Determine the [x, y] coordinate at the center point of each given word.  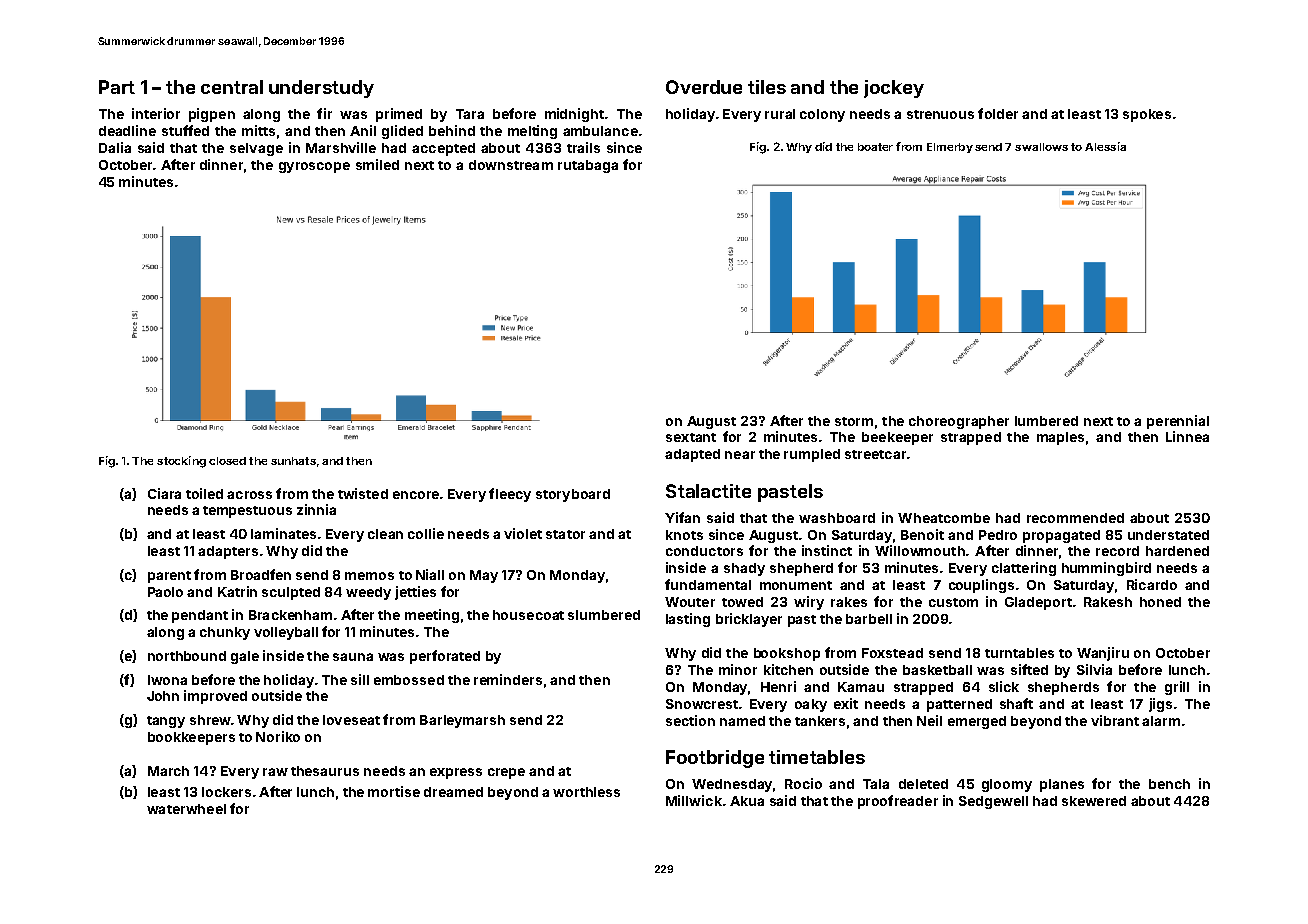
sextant [691, 437]
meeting [432, 616]
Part [117, 87]
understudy [321, 89]
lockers [226, 792]
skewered [1094, 801]
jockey [894, 89]
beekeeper [897, 438]
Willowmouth [920, 550]
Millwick [694, 800]
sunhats [293, 461]
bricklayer [749, 620]
